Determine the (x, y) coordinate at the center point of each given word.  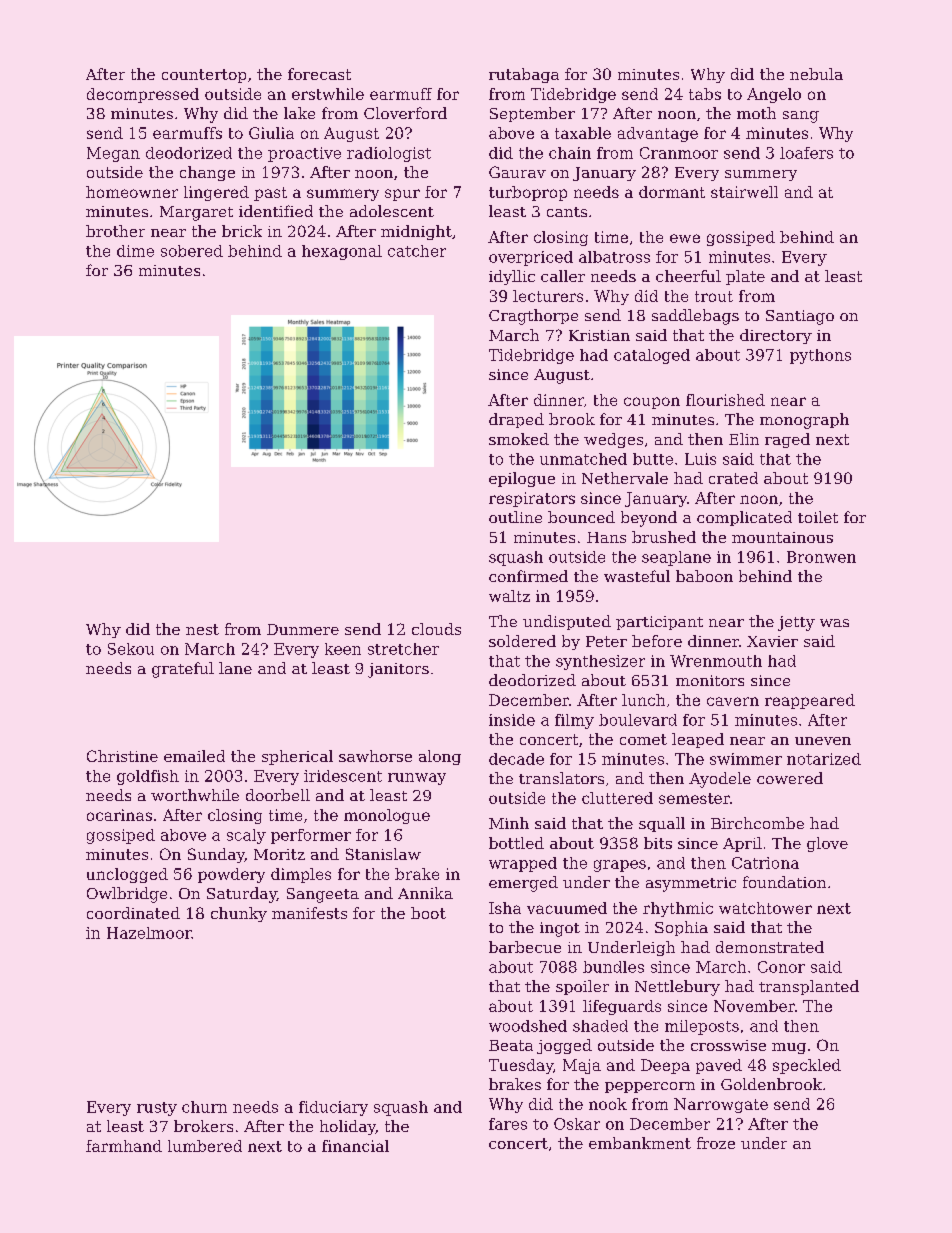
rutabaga (524, 75)
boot (428, 913)
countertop (204, 76)
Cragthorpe (533, 317)
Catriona (765, 863)
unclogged (127, 875)
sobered (192, 251)
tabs (705, 94)
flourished (725, 400)
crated (733, 478)
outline (515, 517)
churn (204, 1107)
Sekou (131, 649)
